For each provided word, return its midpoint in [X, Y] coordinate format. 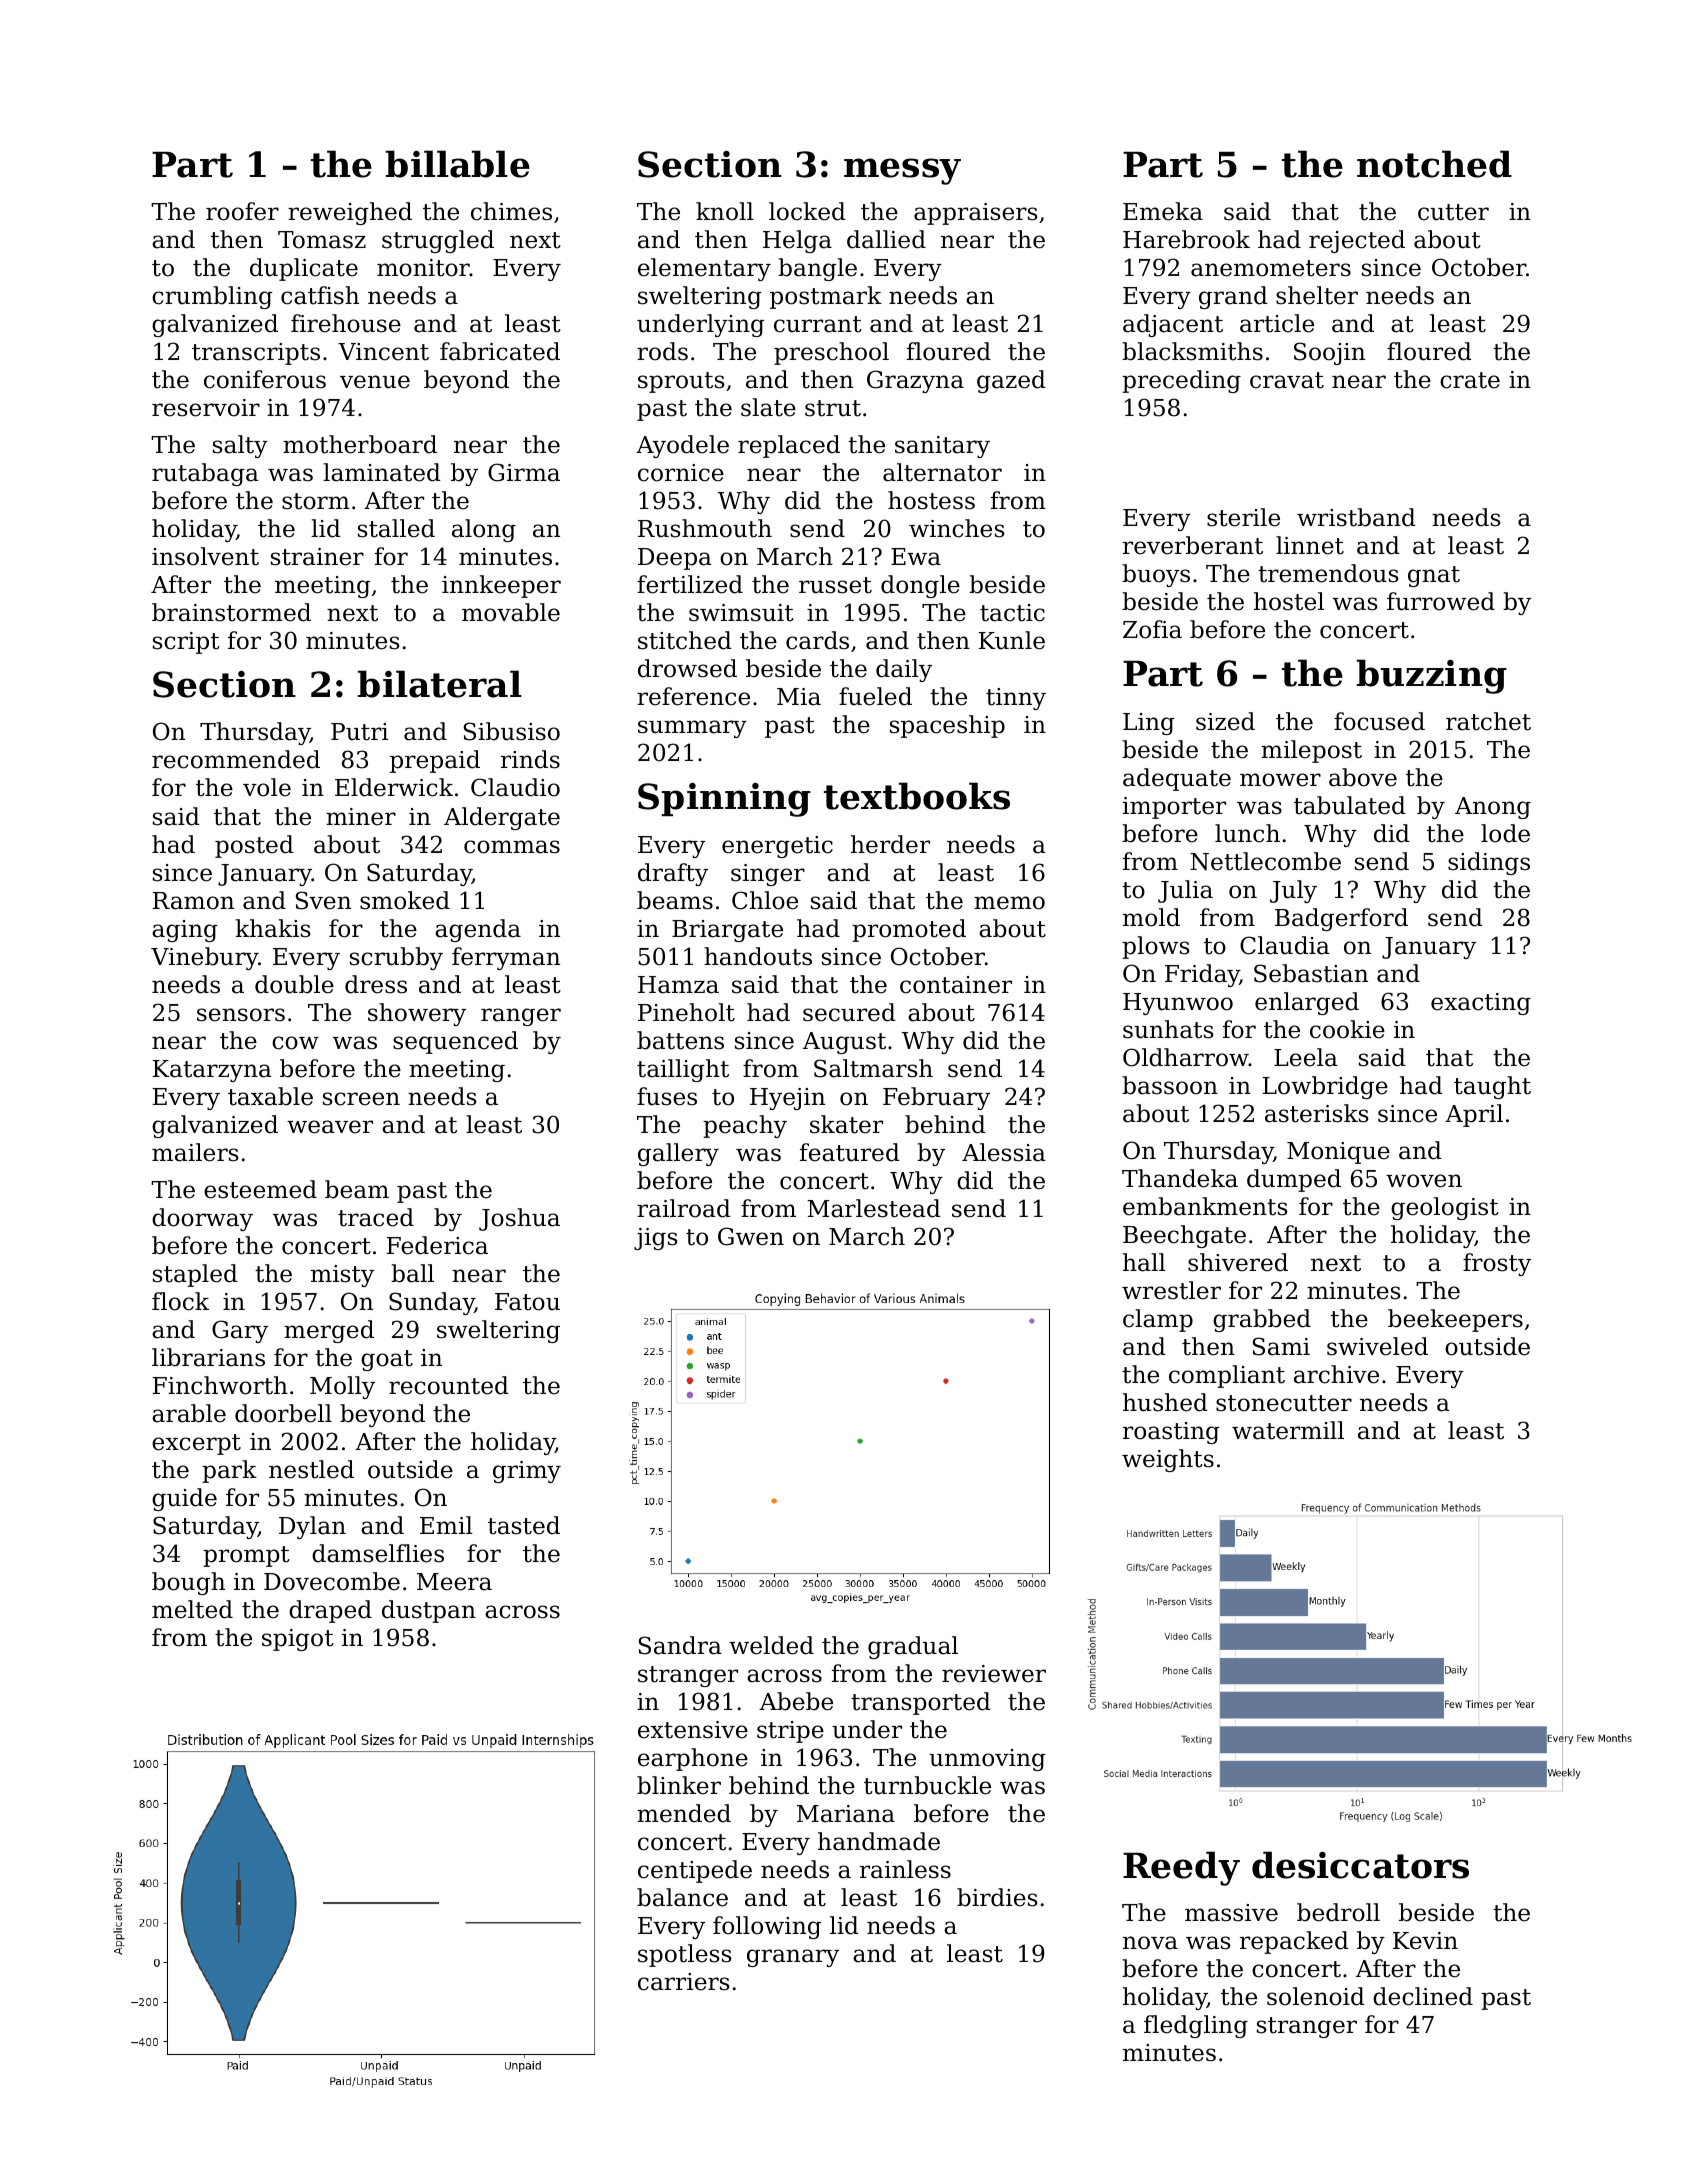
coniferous [265, 379]
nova [1150, 1943]
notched [1434, 164]
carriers [684, 1982]
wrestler [1171, 1290]
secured [849, 1012]
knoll [725, 211]
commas [512, 847]
